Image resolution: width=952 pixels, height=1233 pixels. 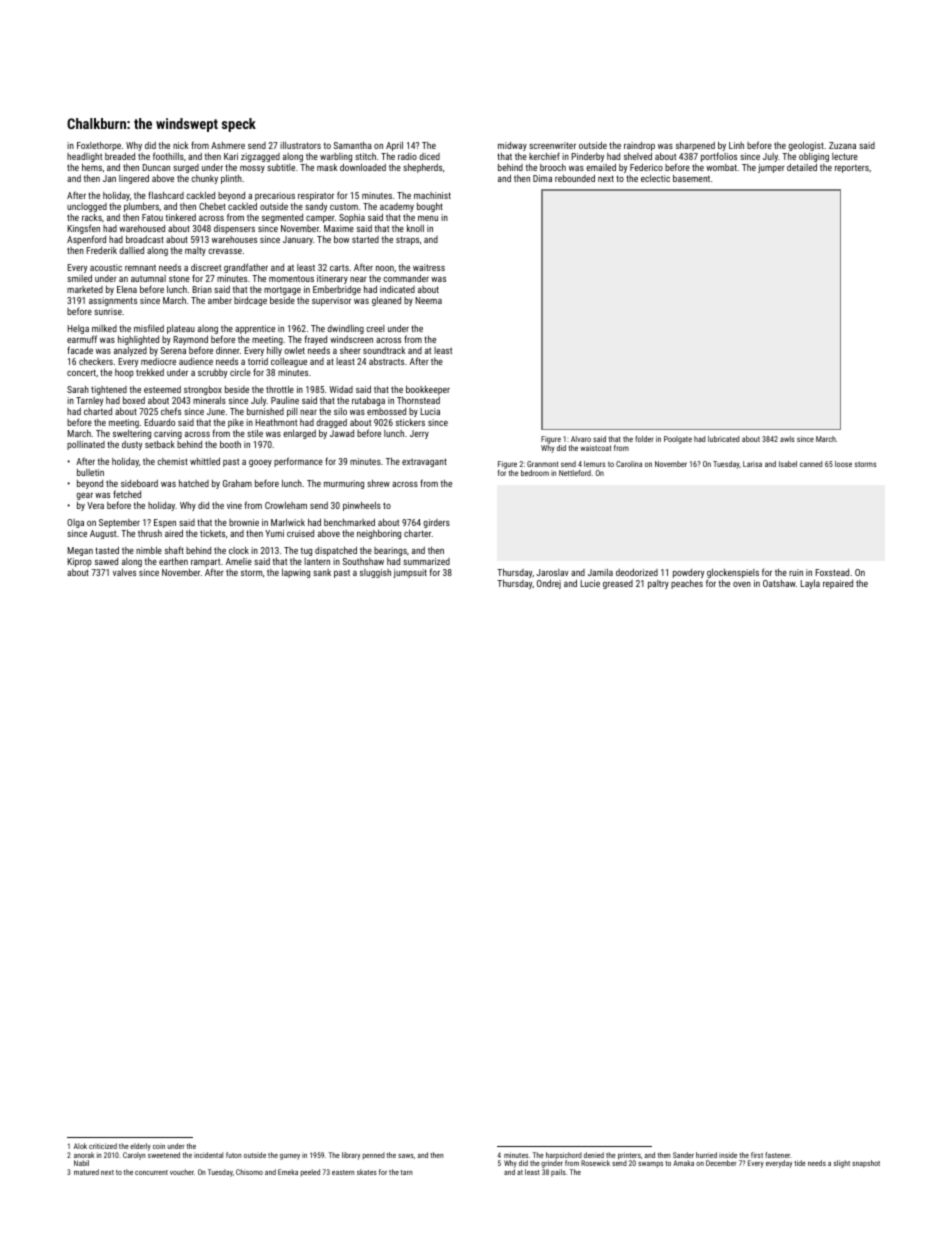 What do you see at coordinates (655, 178) in the image?
I see `eclectic` at bounding box center [655, 178].
